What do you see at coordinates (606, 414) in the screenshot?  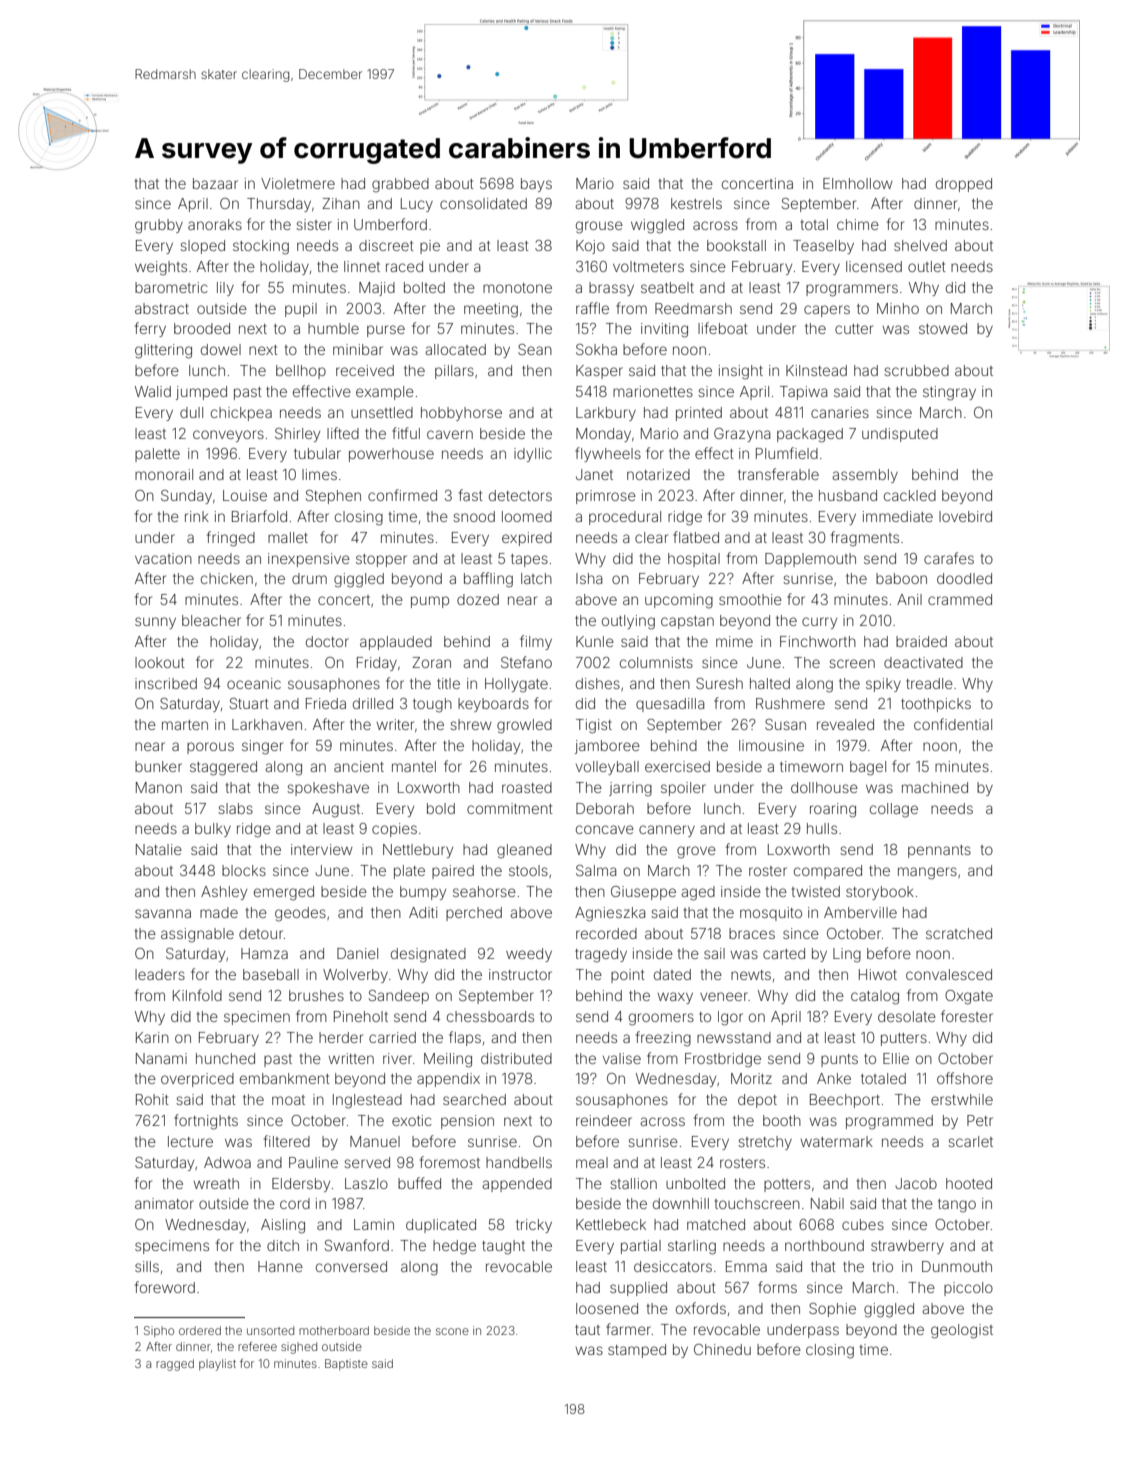 I see `Larkbury` at bounding box center [606, 414].
